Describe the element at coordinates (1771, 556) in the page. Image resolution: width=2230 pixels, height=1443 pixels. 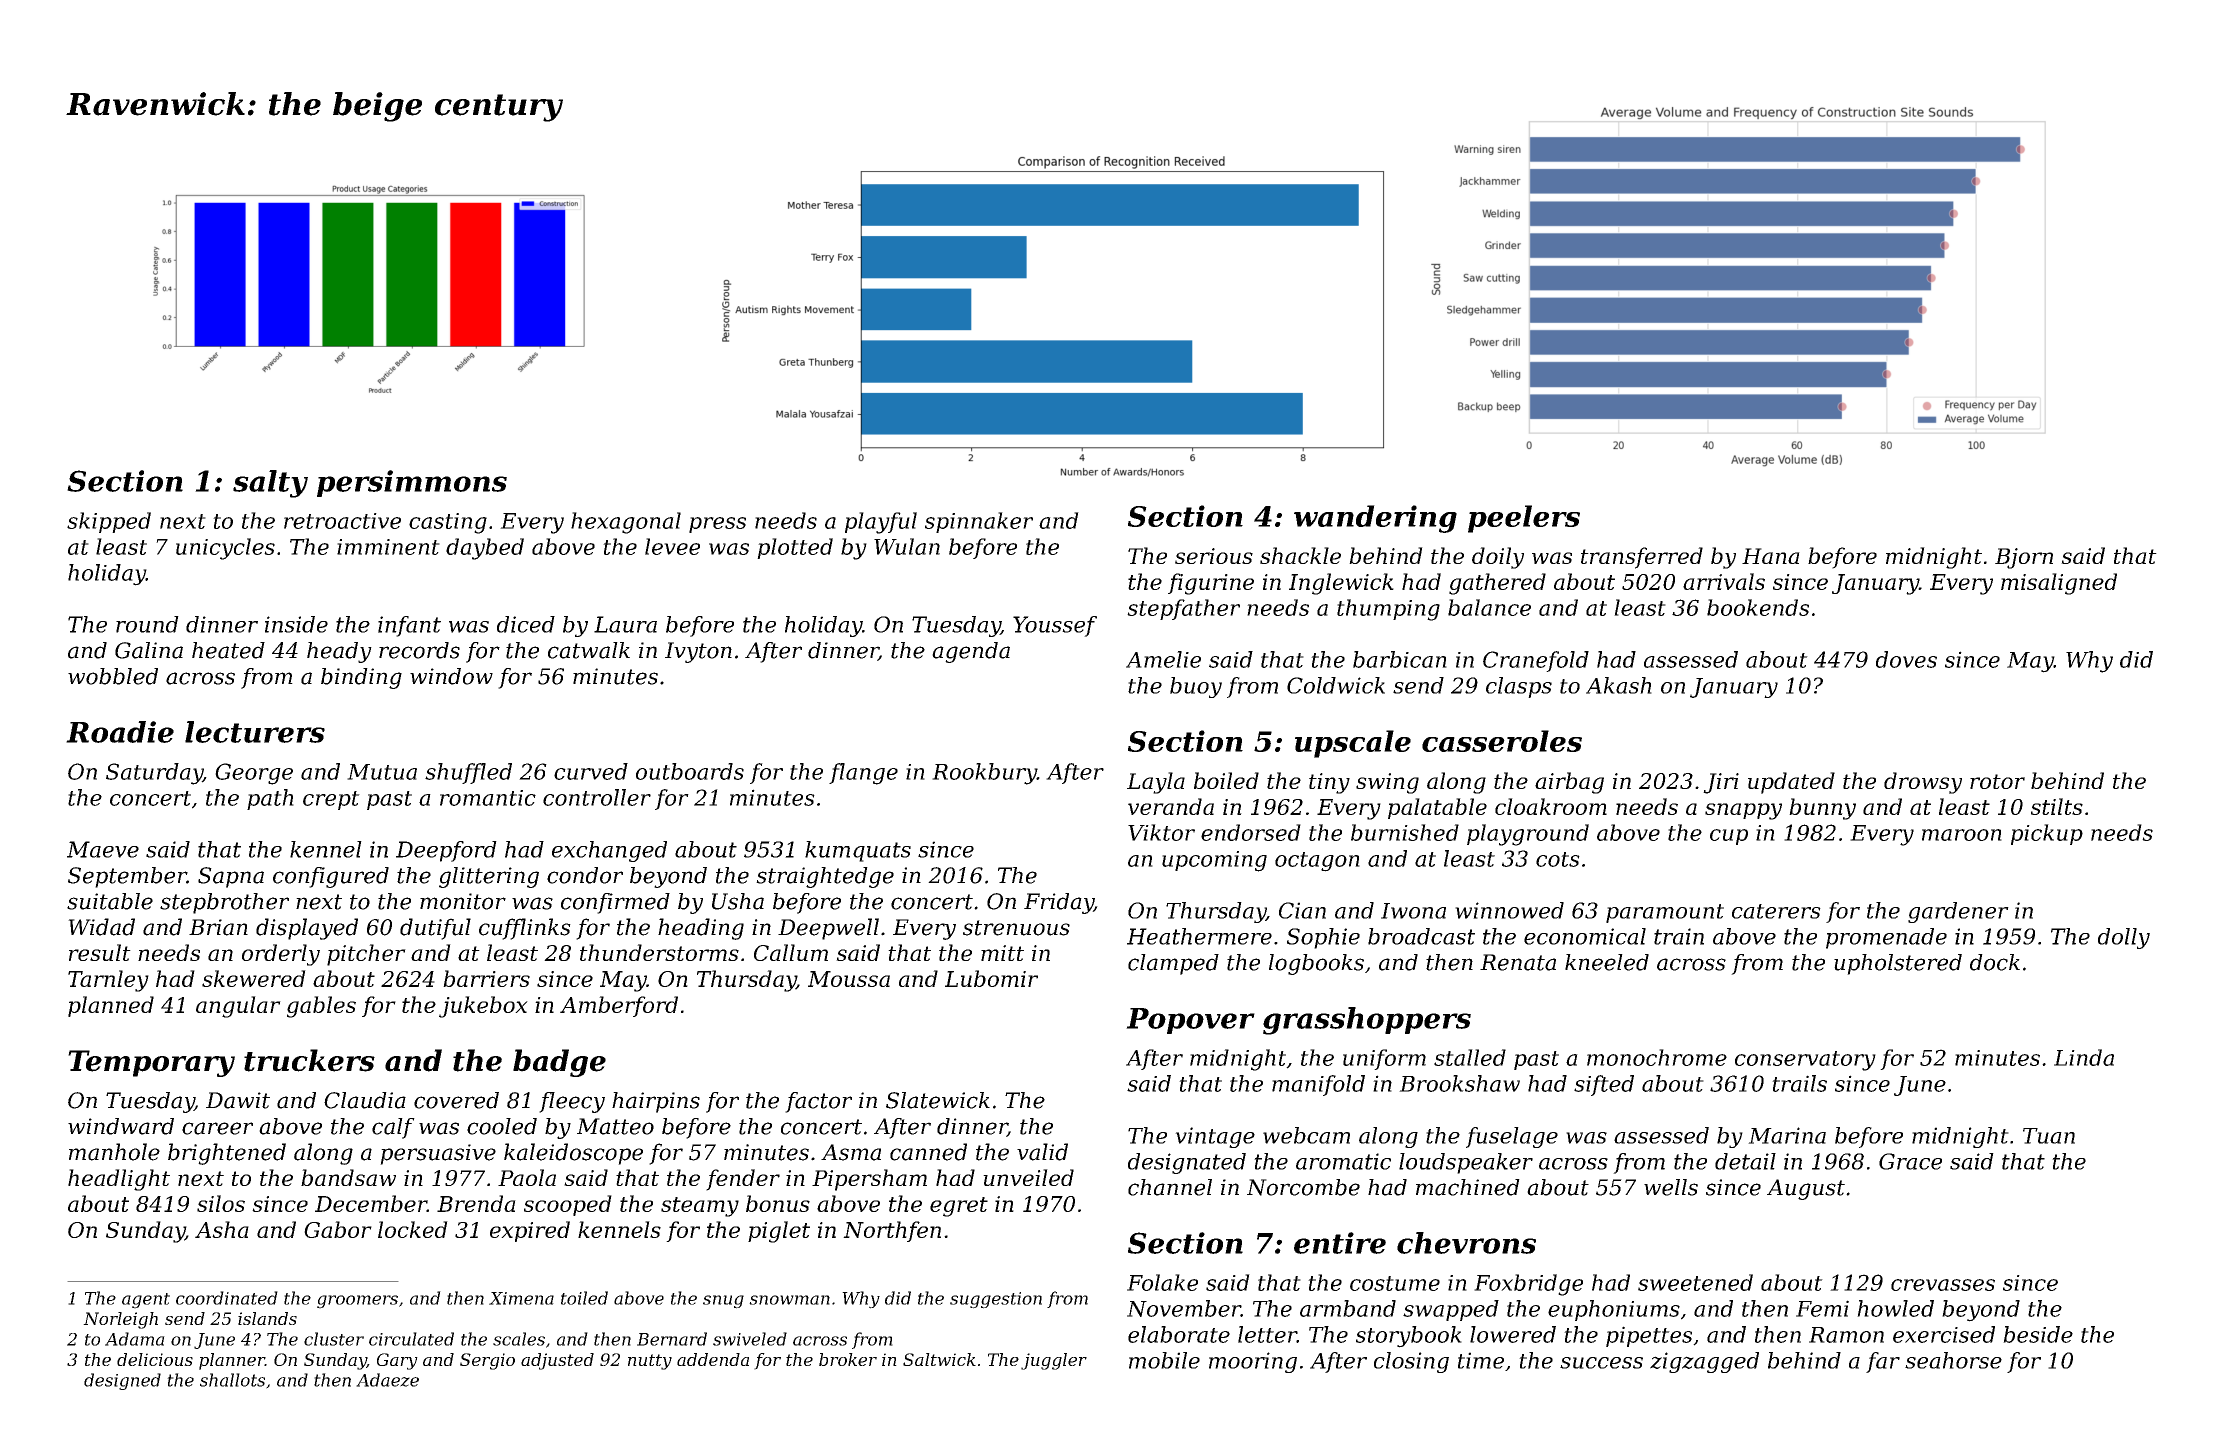
I see `Hana` at that location.
